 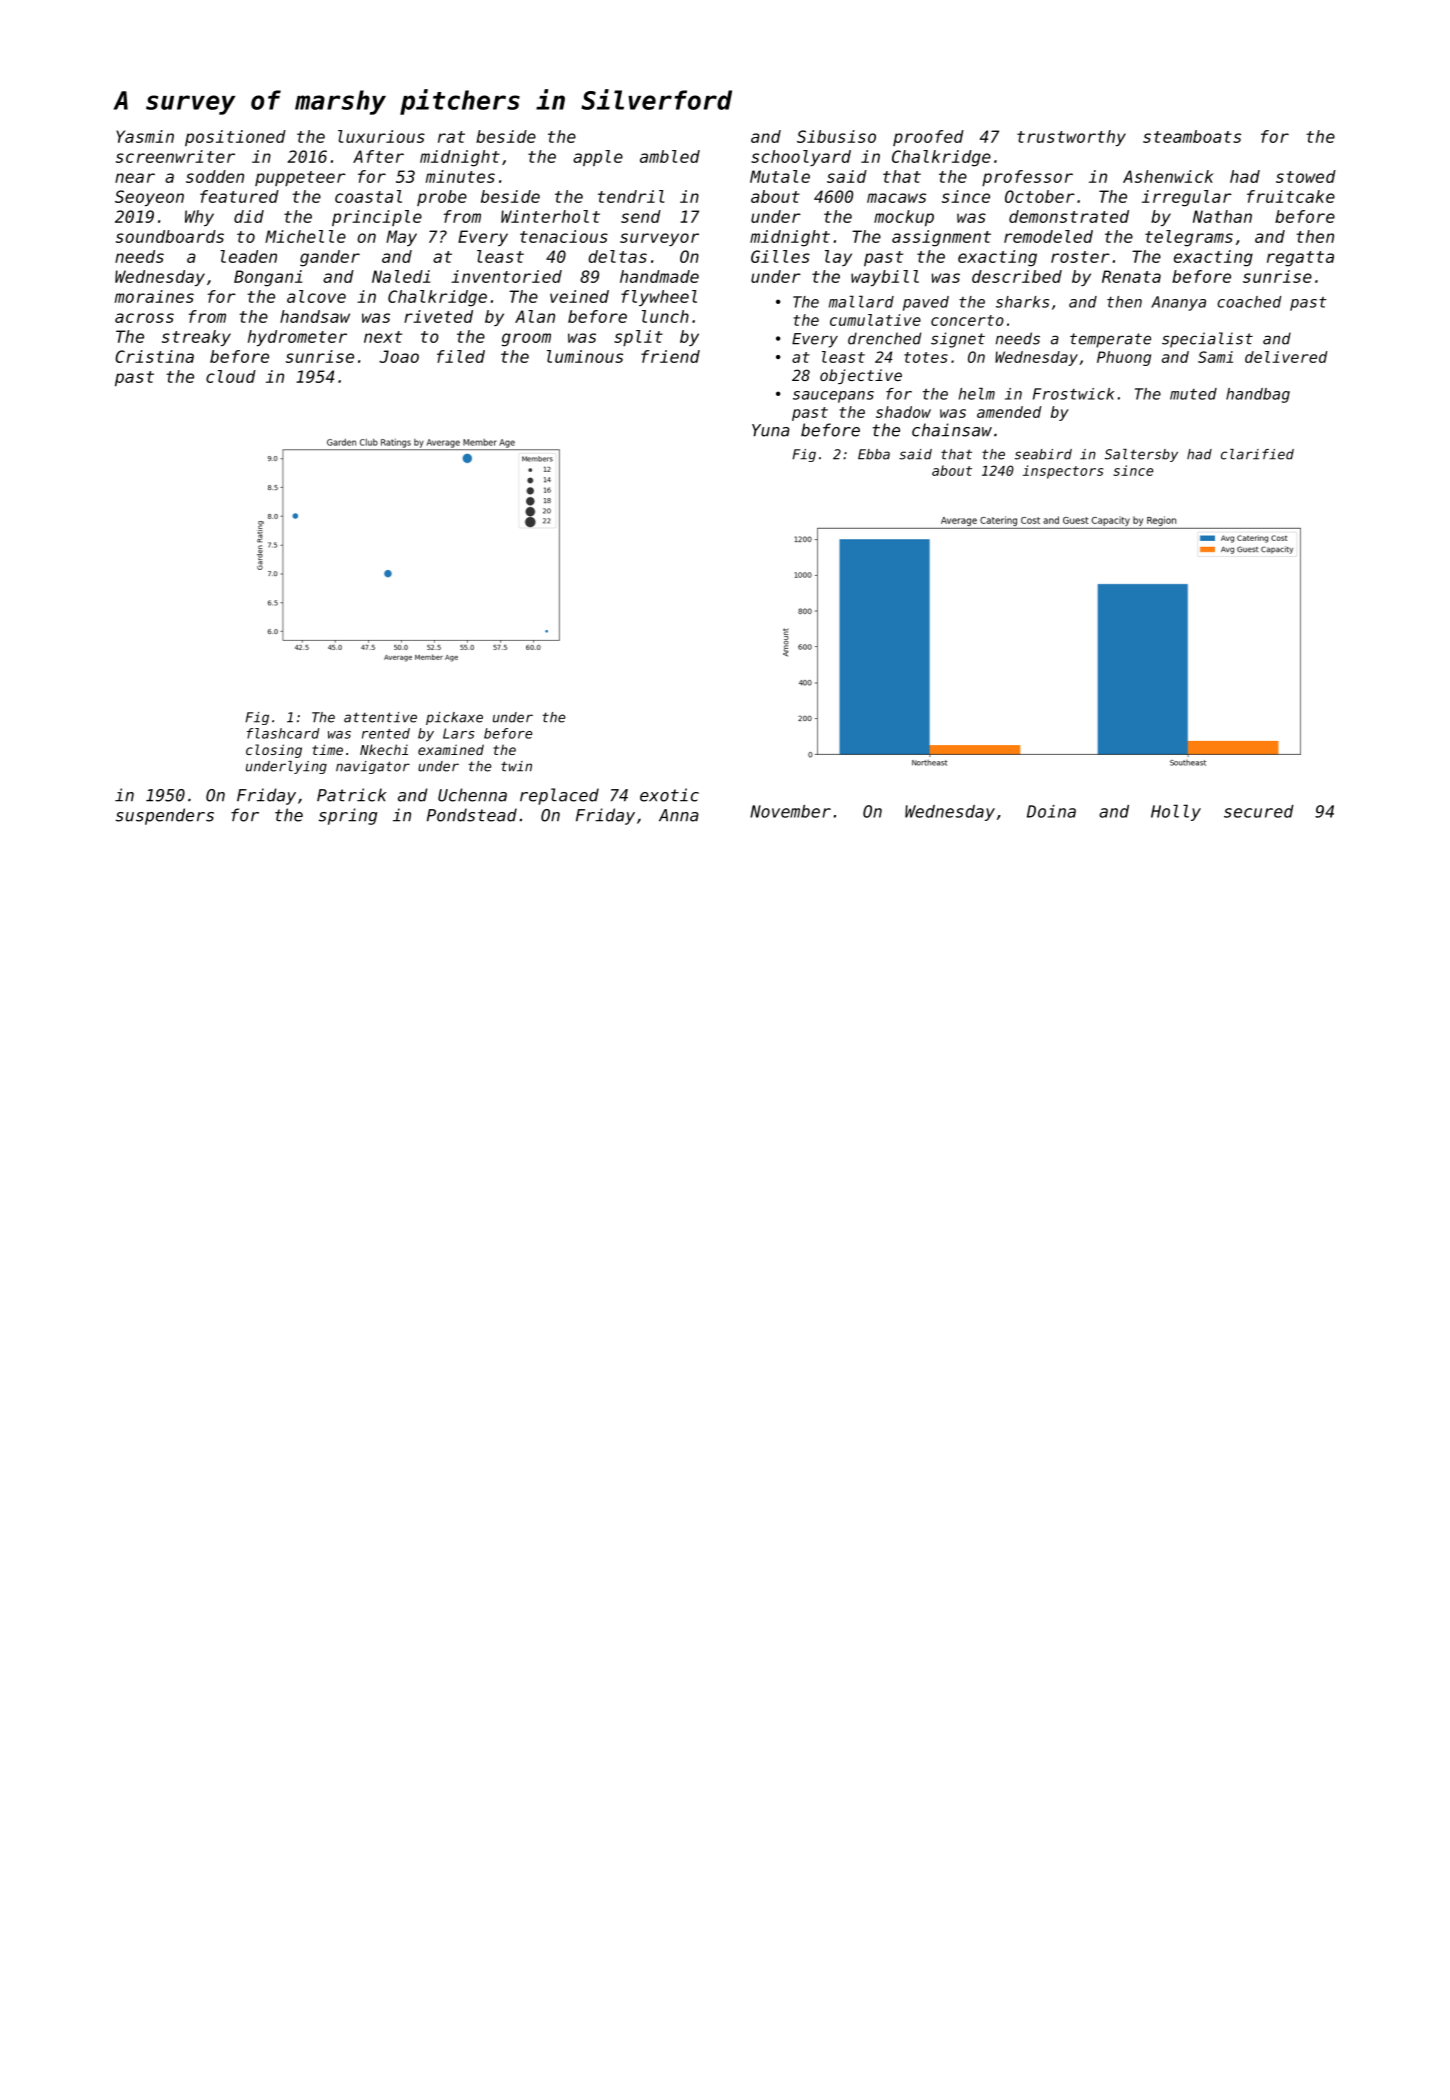 What do you see at coordinates (235, 138) in the screenshot?
I see `positioned` at bounding box center [235, 138].
